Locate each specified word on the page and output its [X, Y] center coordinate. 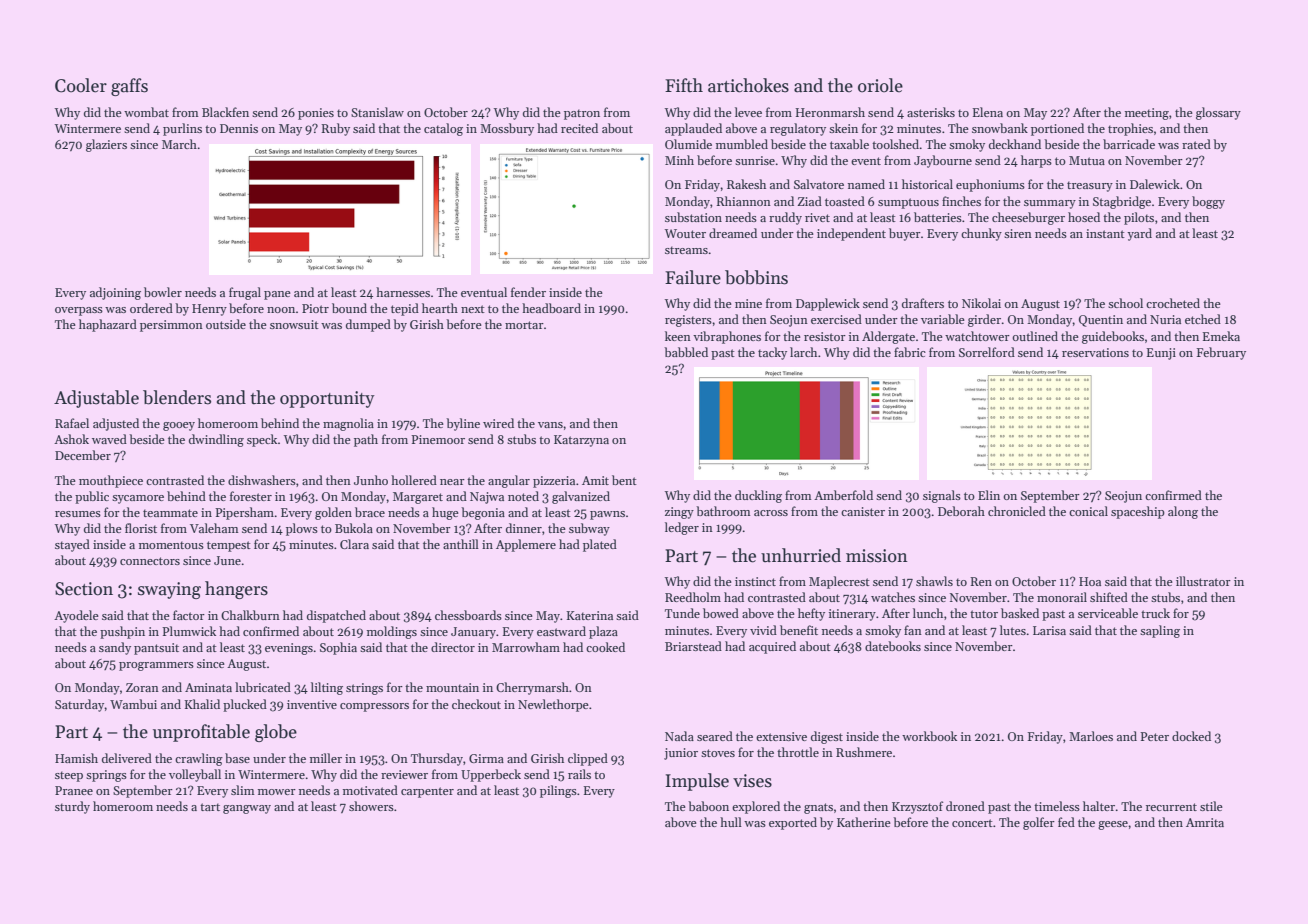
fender [528, 292]
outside [226, 324]
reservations [1095, 352]
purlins [182, 129]
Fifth [684, 85]
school [1125, 303]
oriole [880, 85]
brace [370, 512]
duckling [758, 496]
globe [276, 733]
